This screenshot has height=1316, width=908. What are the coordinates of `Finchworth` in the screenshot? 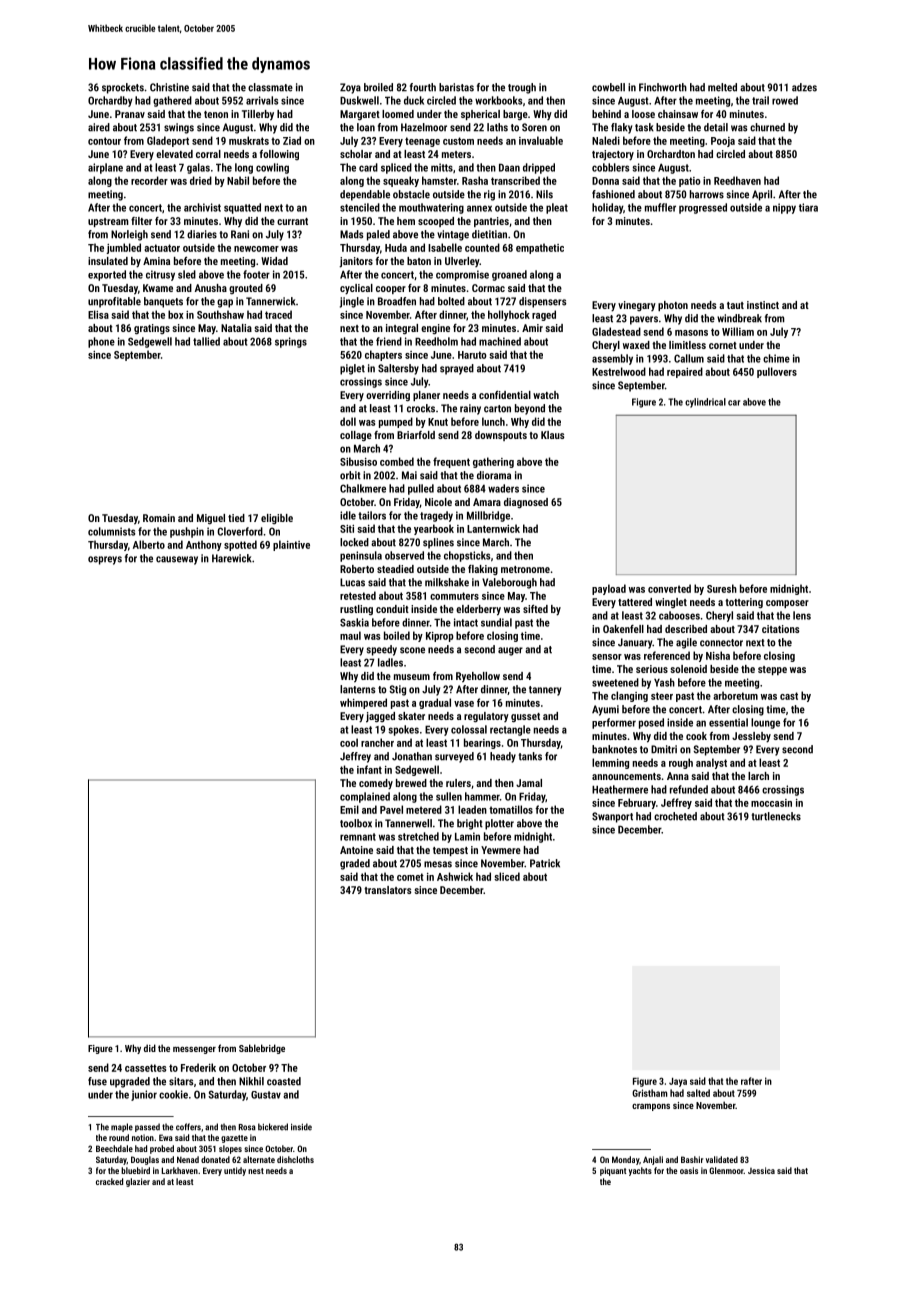 It's located at (663, 87).
